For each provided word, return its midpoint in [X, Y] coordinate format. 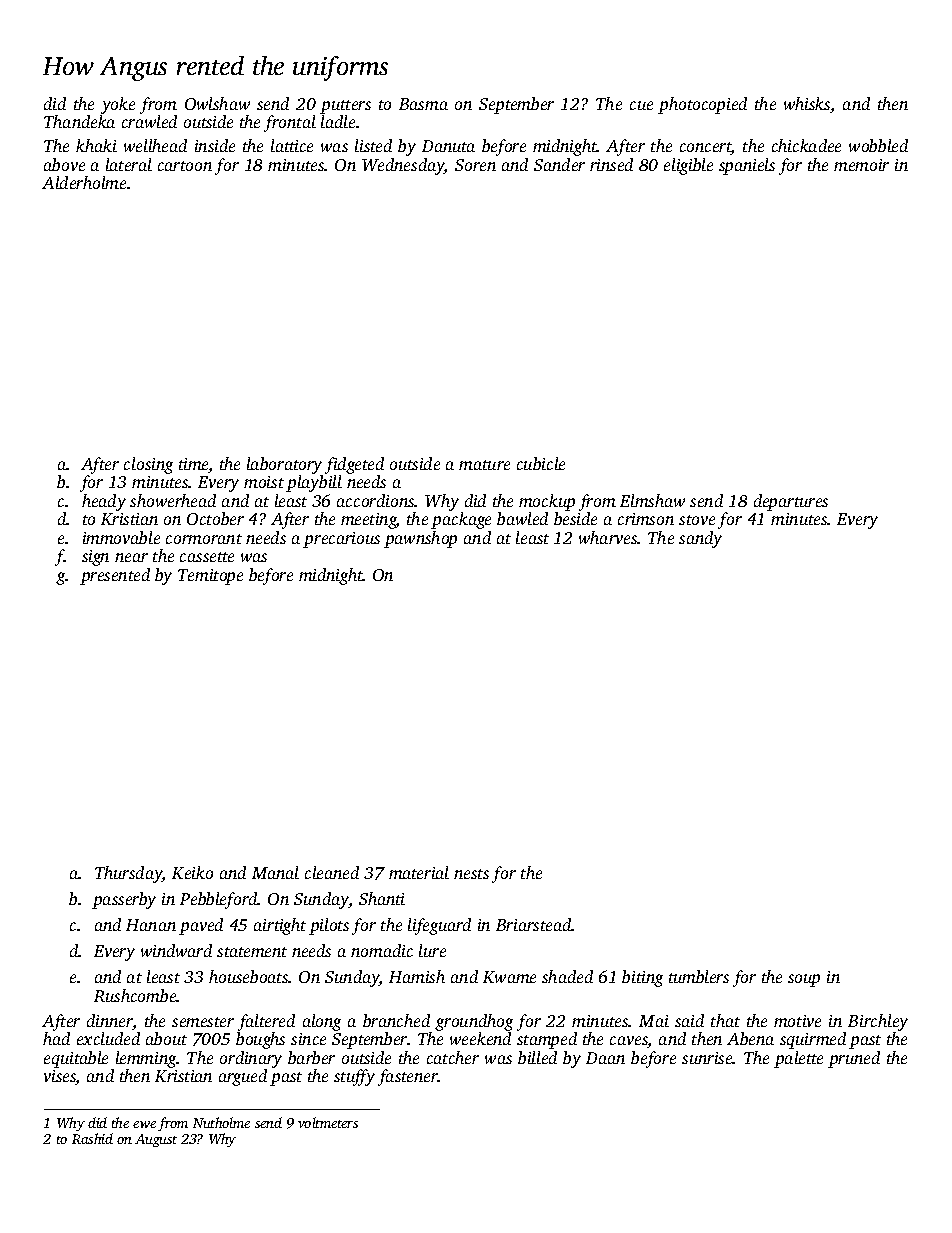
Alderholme [84, 182]
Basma [423, 104]
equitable [76, 1059]
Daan [605, 1058]
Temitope [210, 577]
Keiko [192, 872]
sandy [700, 539]
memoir [861, 165]
